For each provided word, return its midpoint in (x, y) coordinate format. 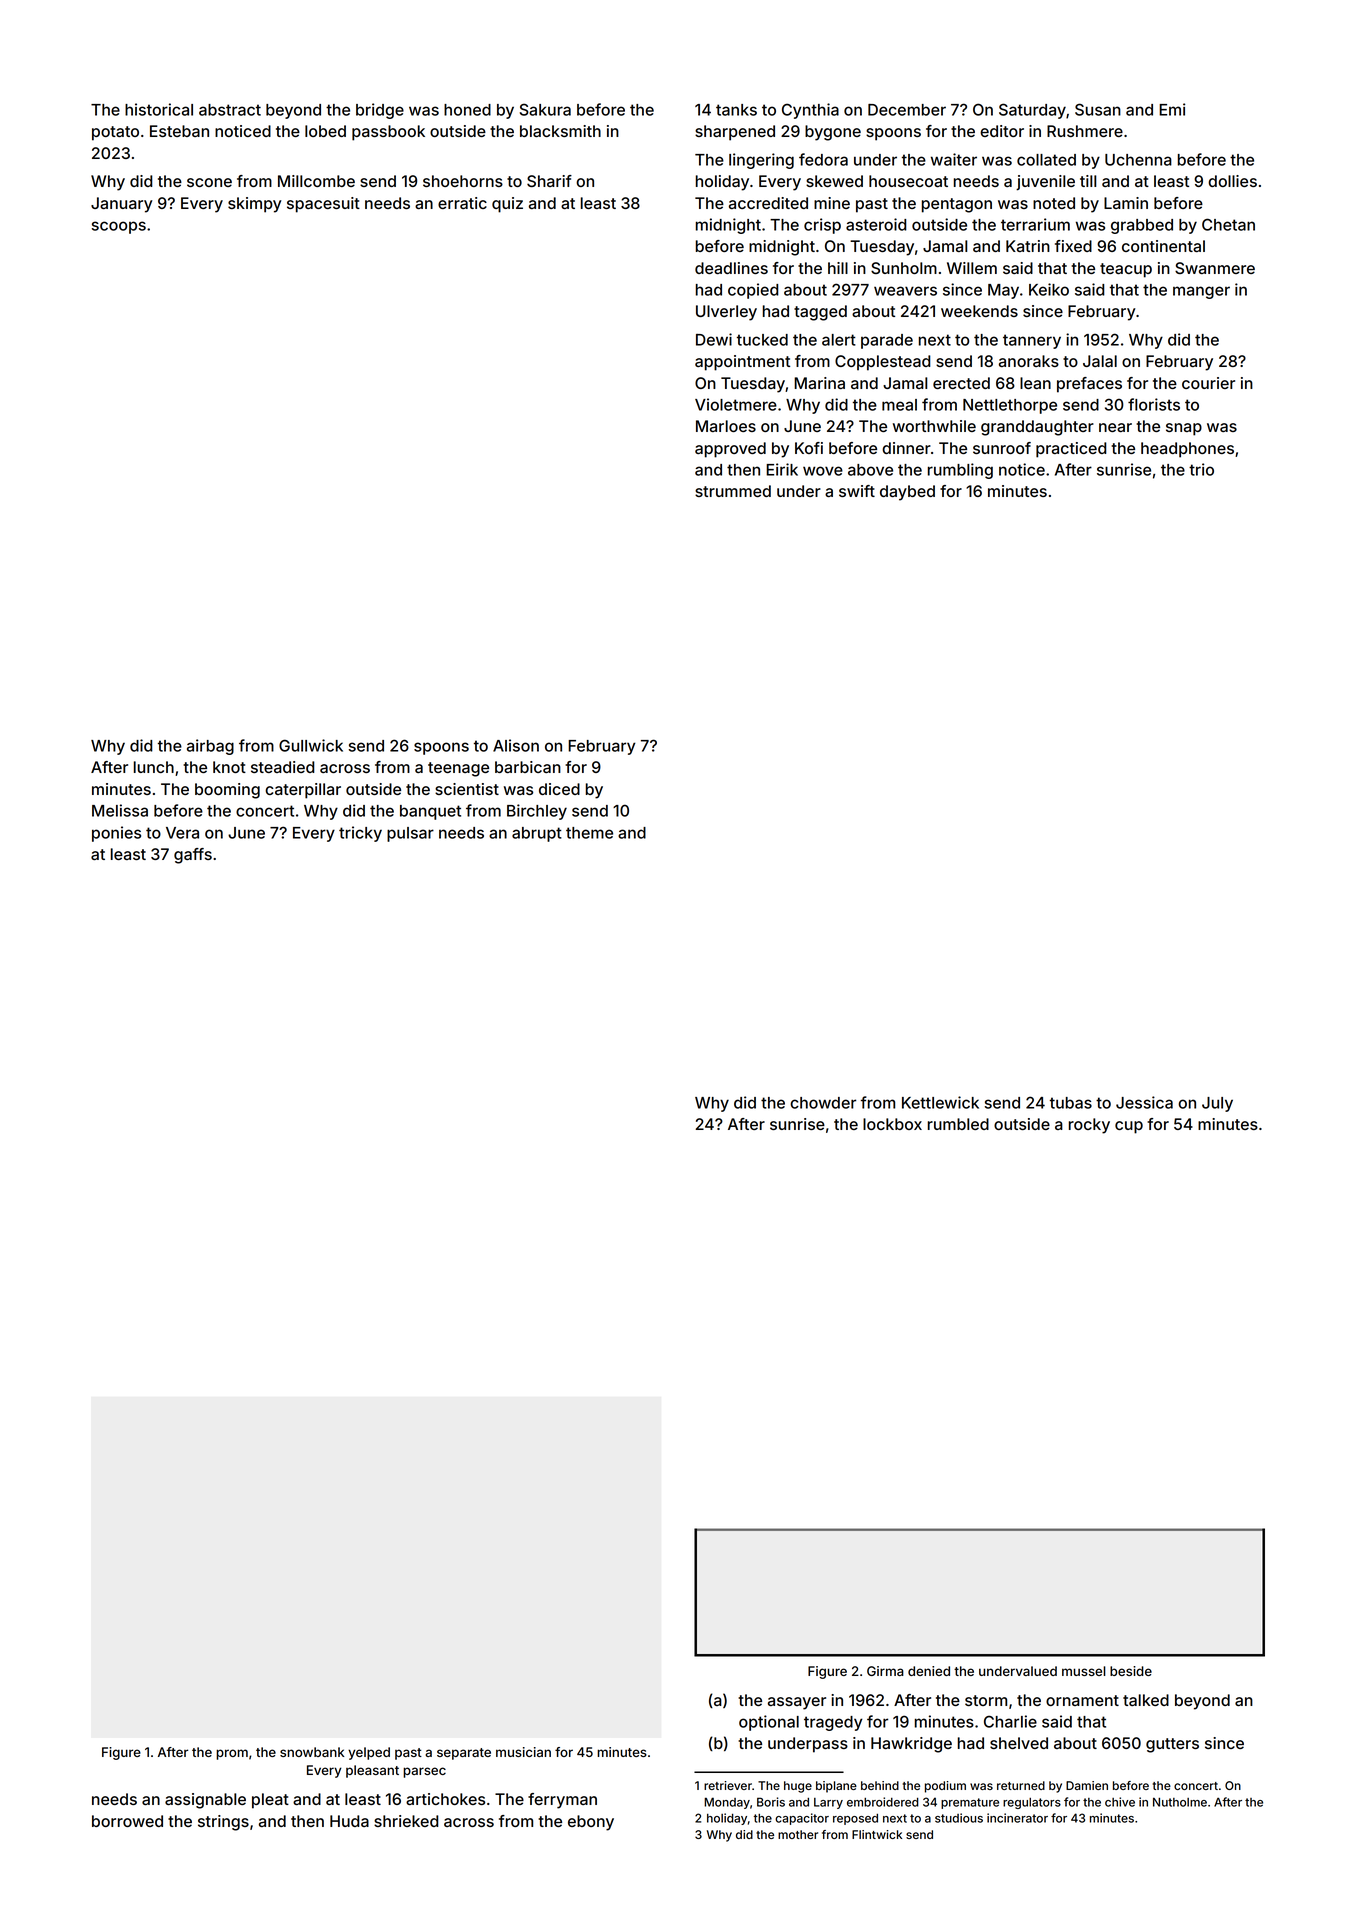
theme (589, 833)
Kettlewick (940, 1102)
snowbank (312, 1752)
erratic (462, 203)
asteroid (876, 224)
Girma (885, 1671)
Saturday (1032, 111)
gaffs (193, 856)
